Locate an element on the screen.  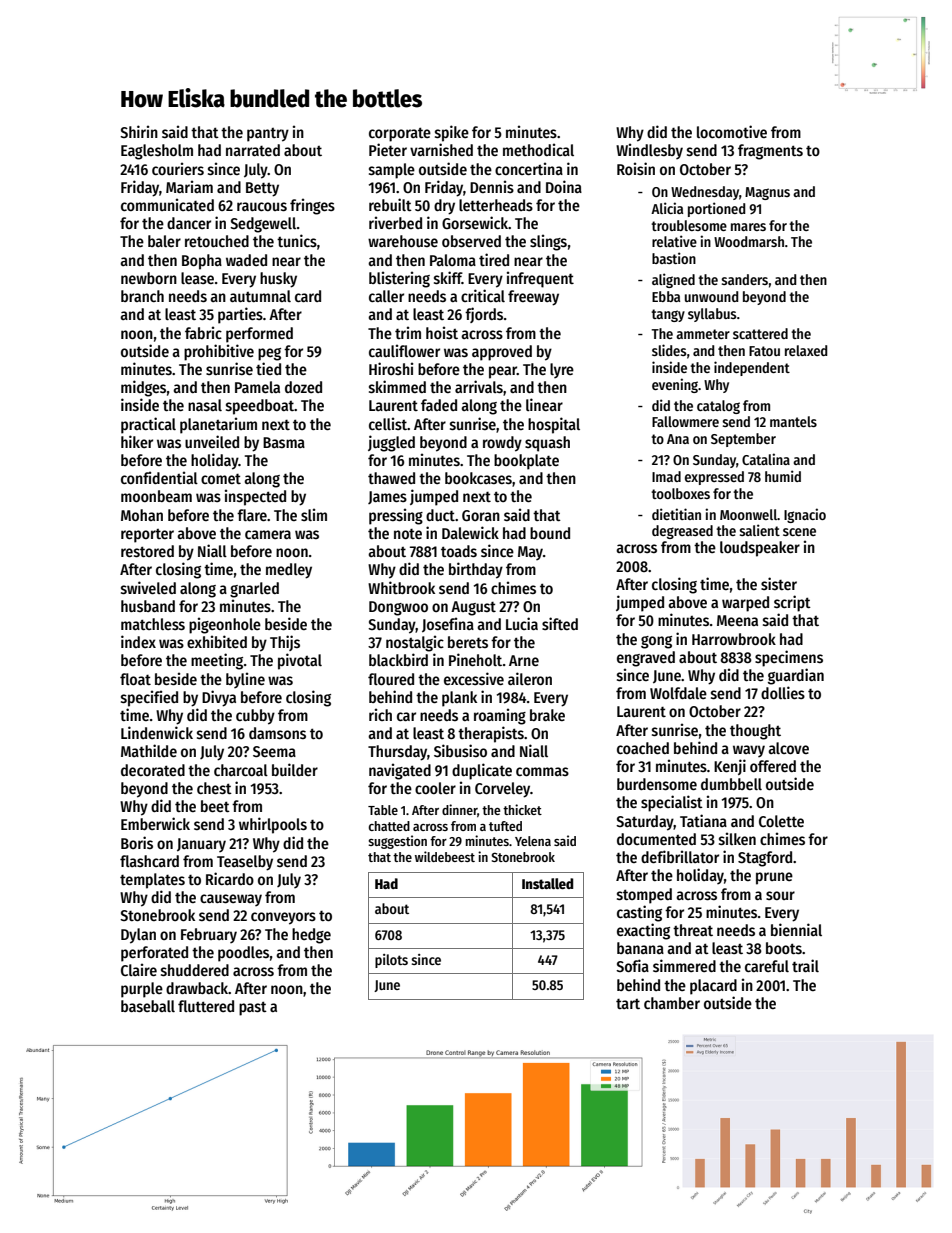
Divya is located at coordinates (219, 698).
